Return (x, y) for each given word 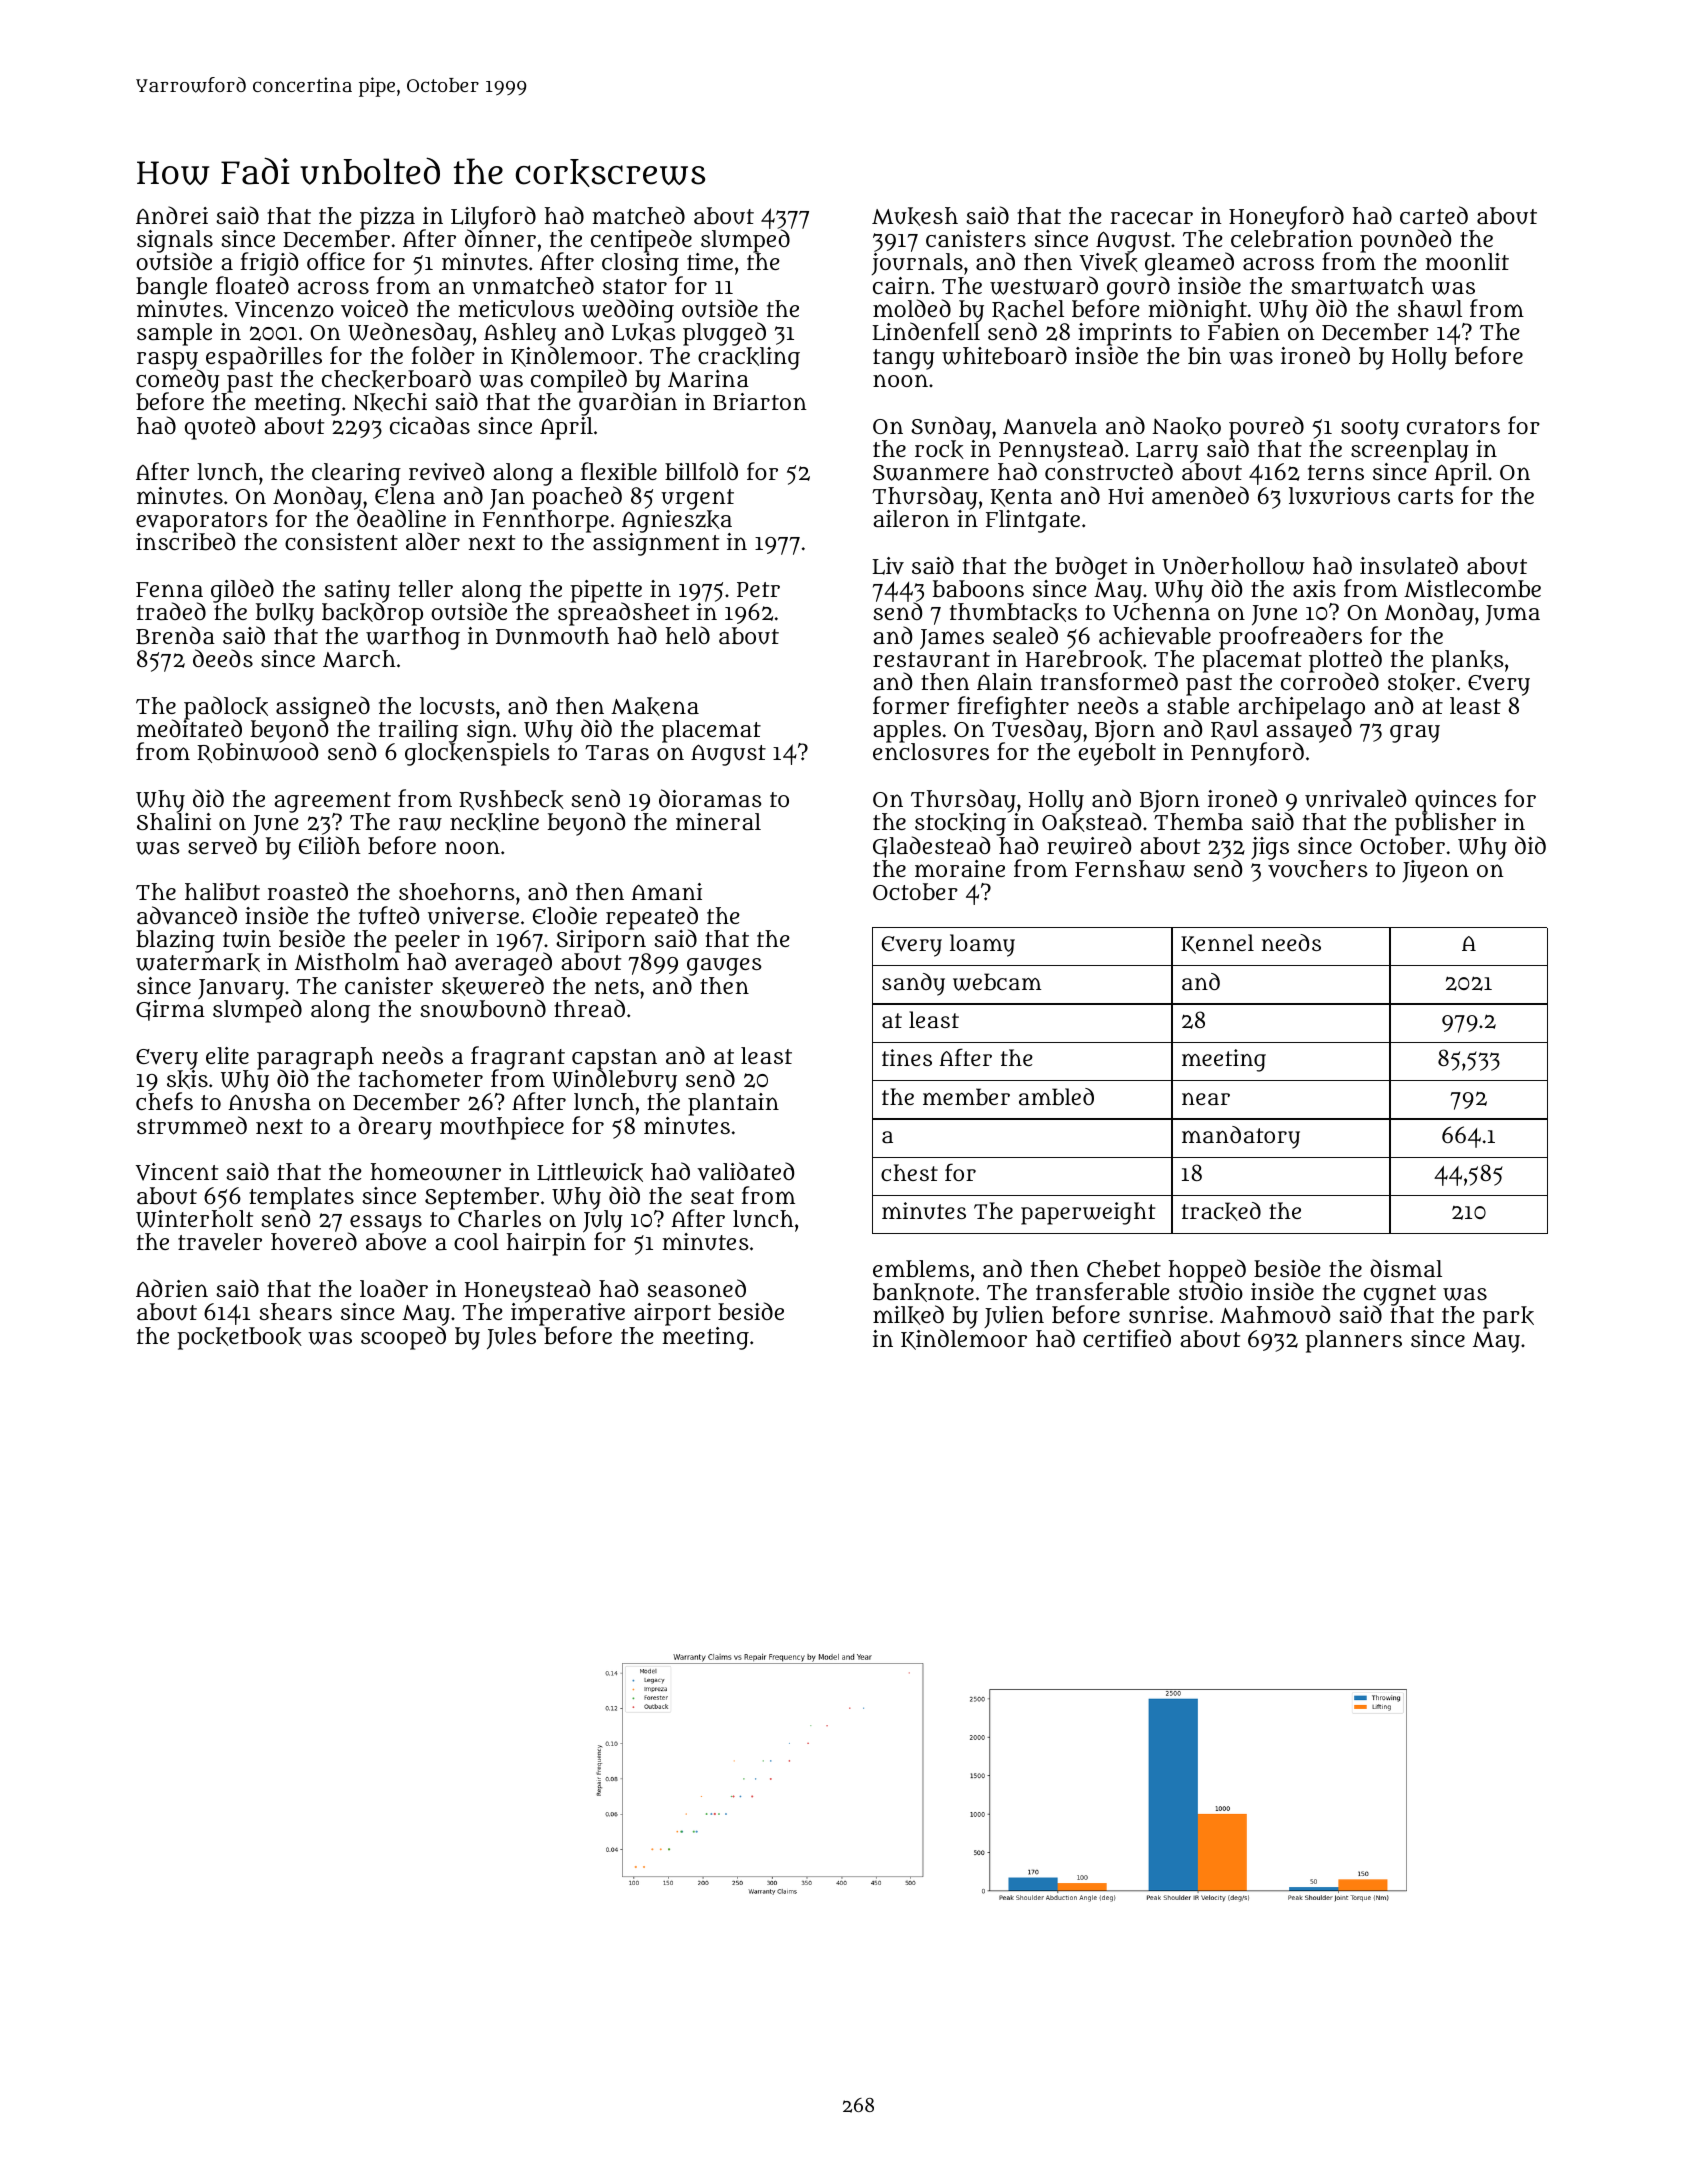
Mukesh (915, 216)
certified (1127, 1338)
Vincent (177, 1172)
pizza (387, 218)
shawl (1430, 309)
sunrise (1168, 1315)
